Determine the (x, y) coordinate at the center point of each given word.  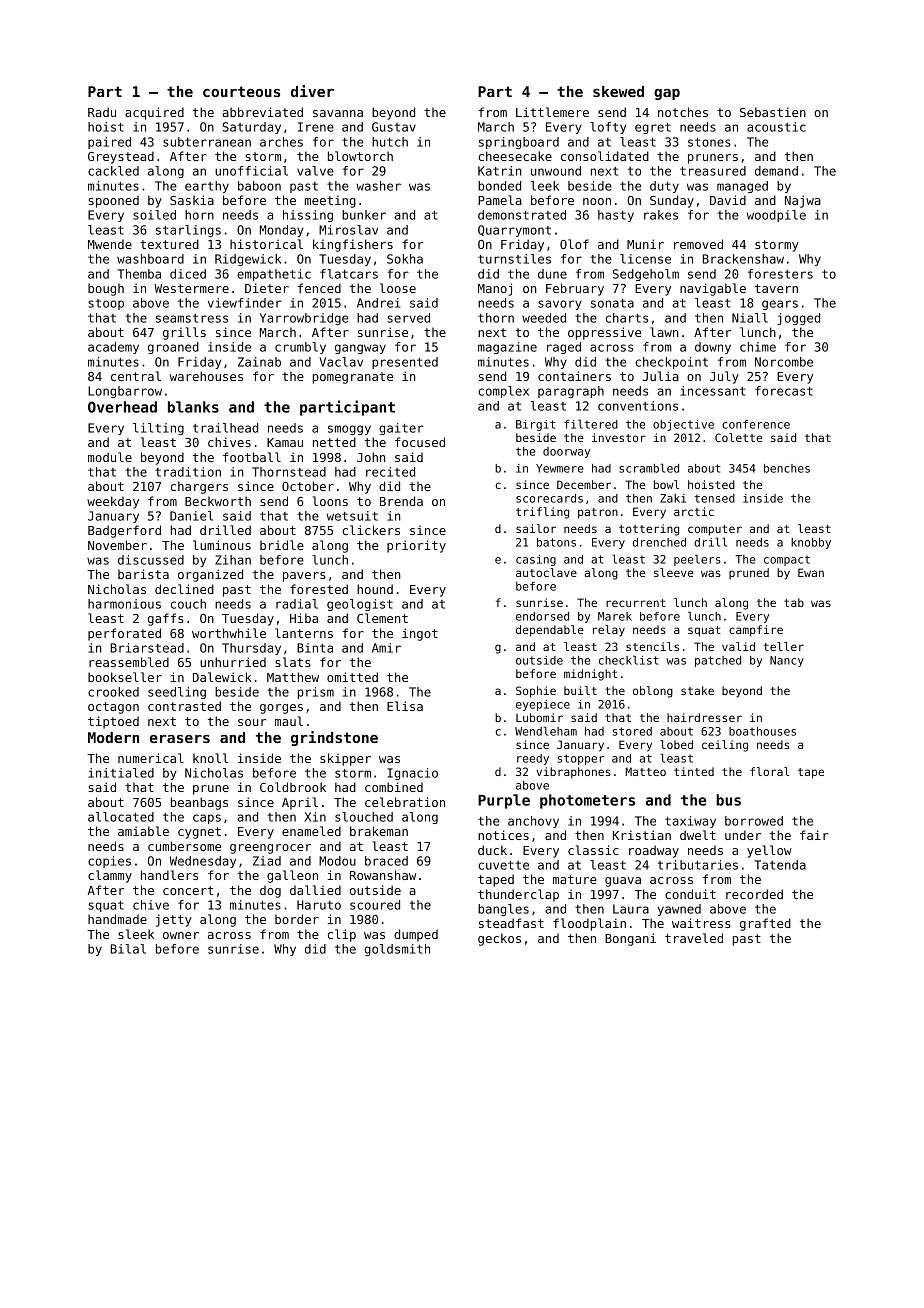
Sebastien (773, 112)
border (297, 919)
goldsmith (397, 950)
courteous (241, 91)
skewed (618, 91)
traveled (694, 938)
